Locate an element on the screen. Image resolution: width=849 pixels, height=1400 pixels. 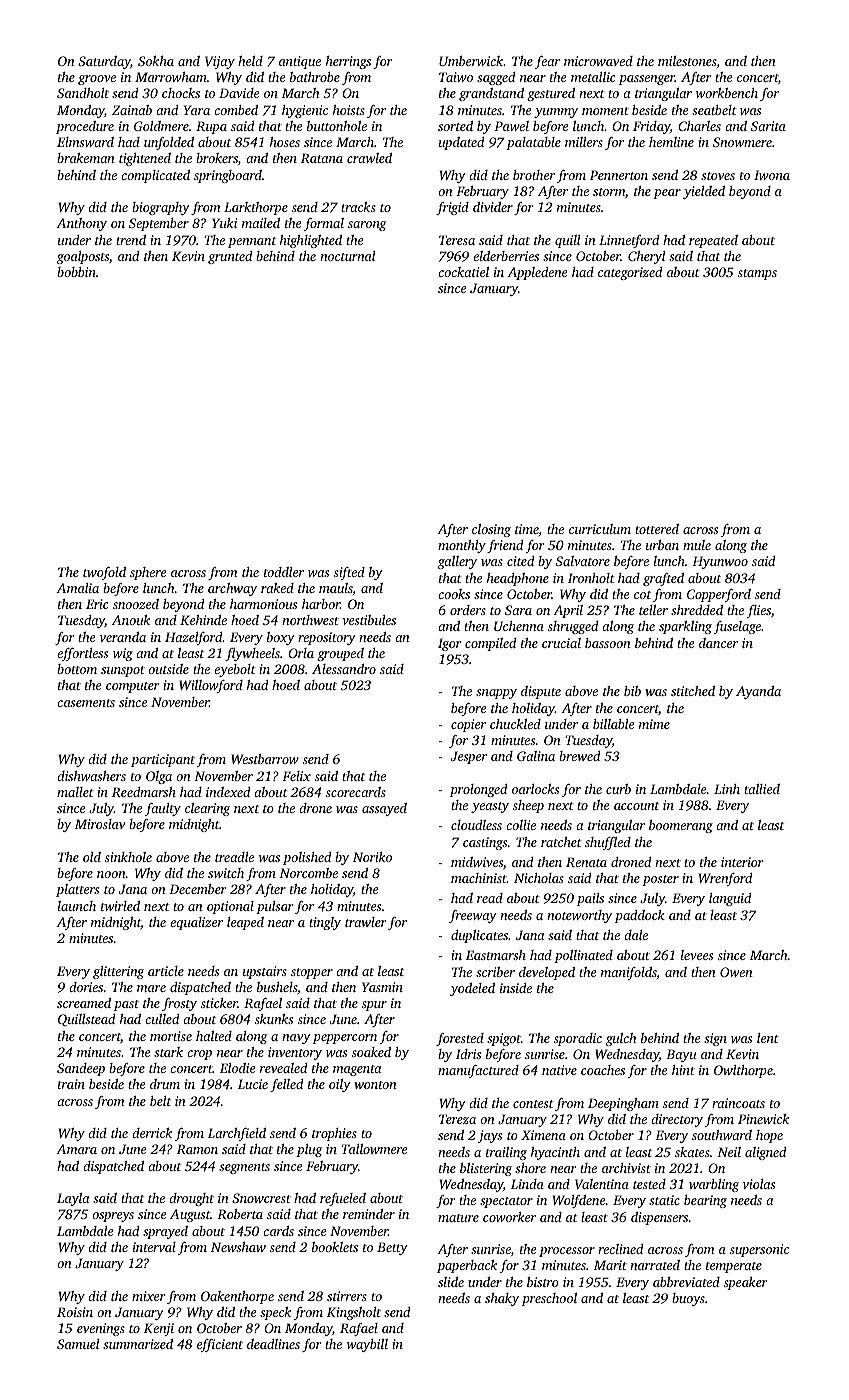
speaker is located at coordinates (745, 1283).
